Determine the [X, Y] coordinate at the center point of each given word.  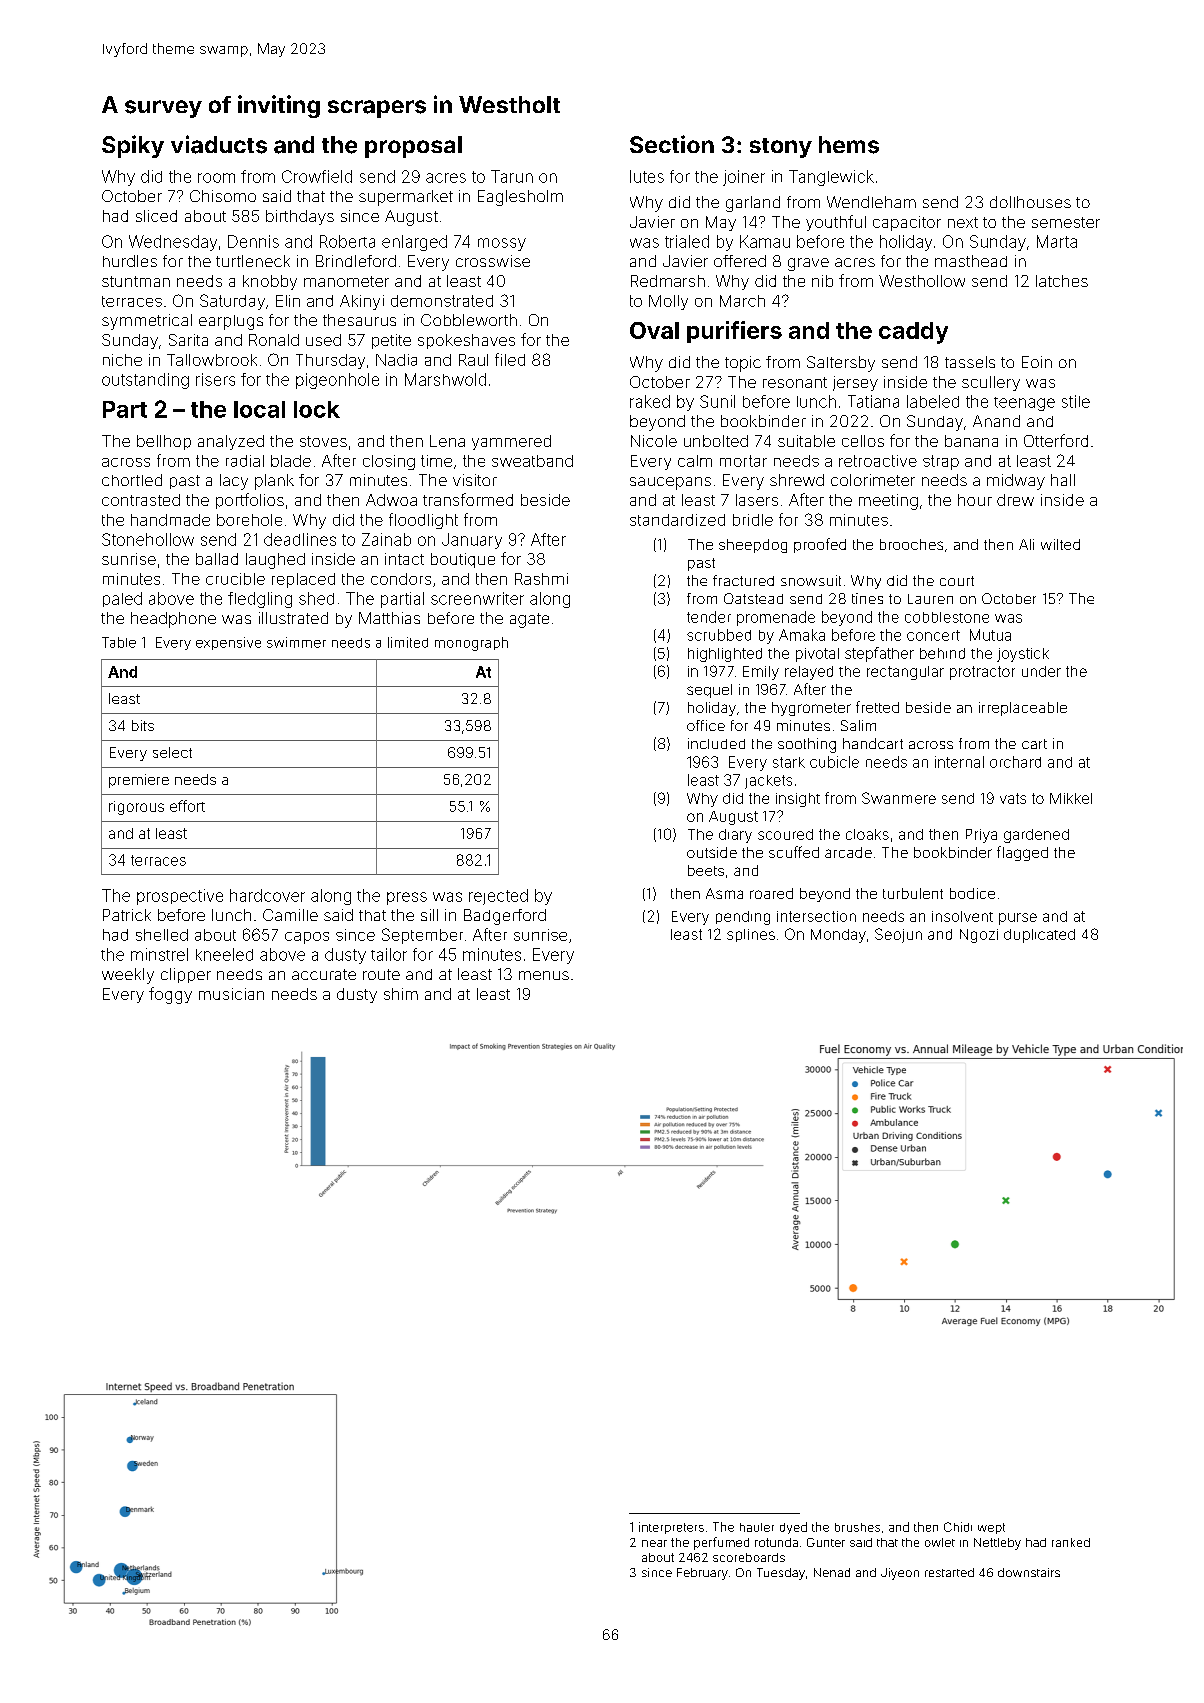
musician [231, 994]
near [654, 1543]
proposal [413, 147]
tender [709, 617]
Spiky [133, 146]
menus [544, 975]
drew [1015, 500]
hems [849, 145]
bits [143, 725]
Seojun [898, 935]
